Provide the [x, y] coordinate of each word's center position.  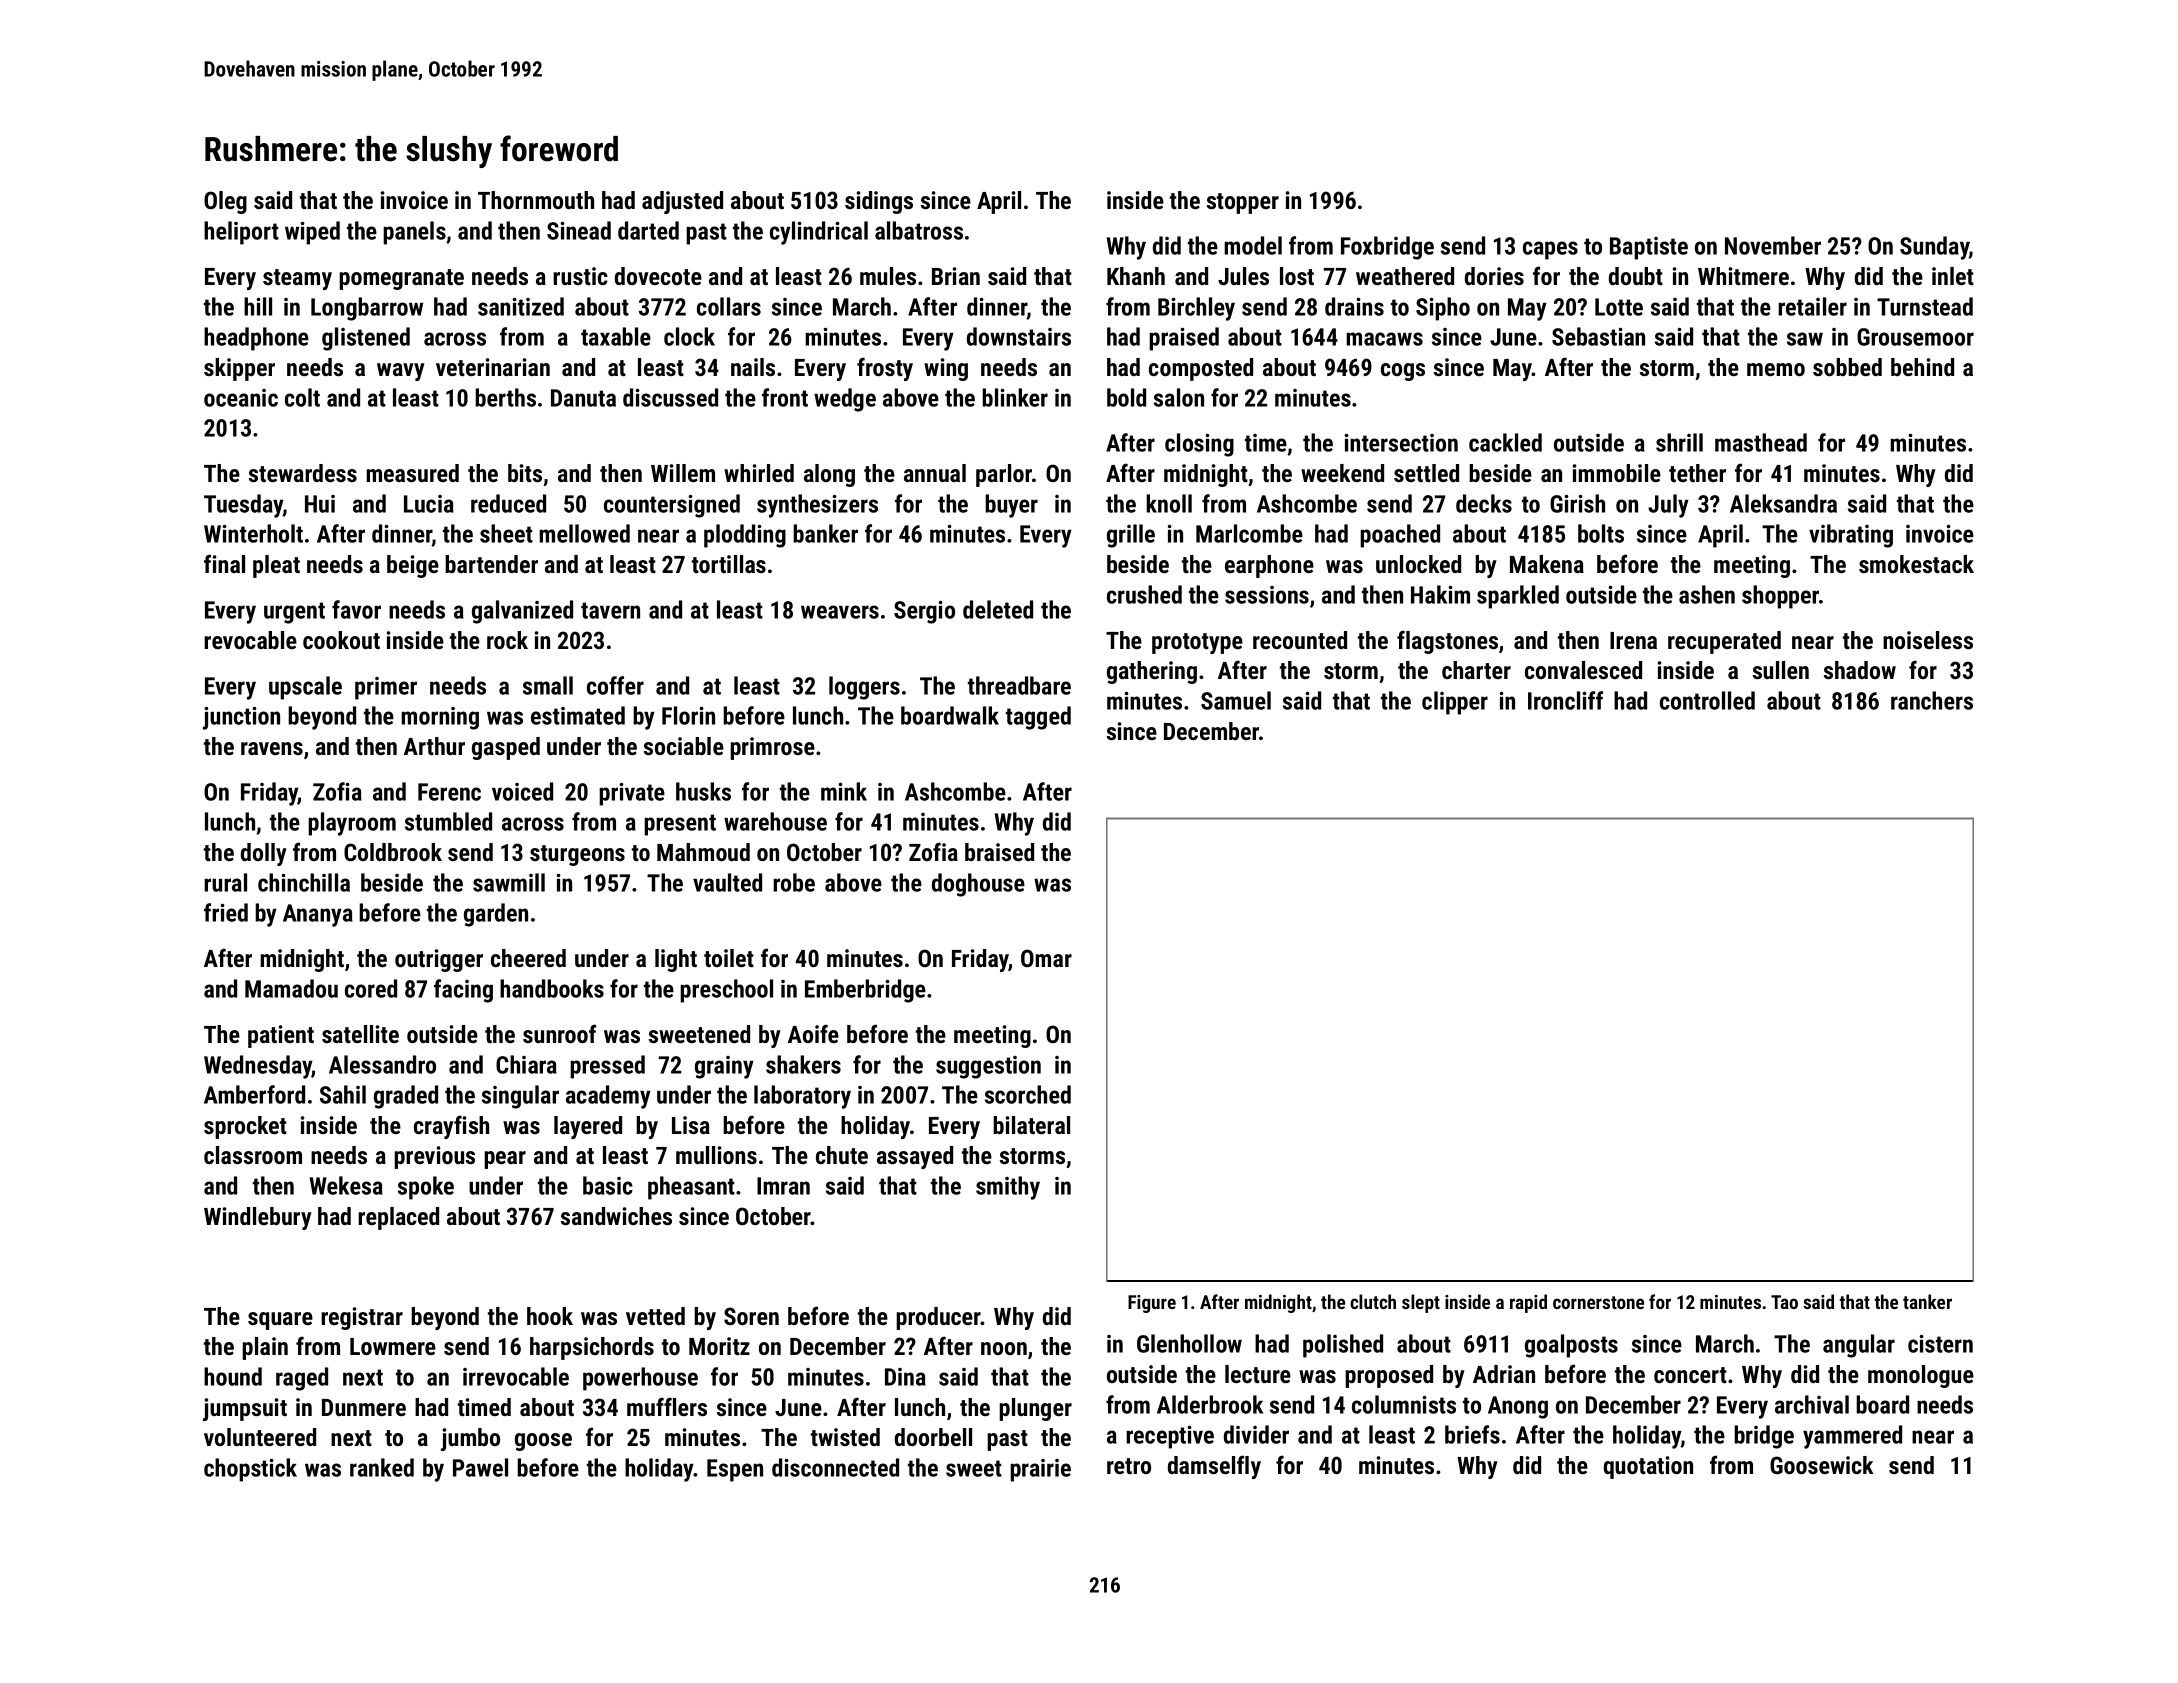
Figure [1152, 1304]
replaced [398, 1218]
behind [1922, 367]
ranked [382, 1467]
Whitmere [1743, 276]
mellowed [584, 533]
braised [999, 852]
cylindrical [819, 233]
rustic [580, 276]
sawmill [509, 882]
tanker [1927, 1301]
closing [1199, 445]
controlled [1707, 700]
